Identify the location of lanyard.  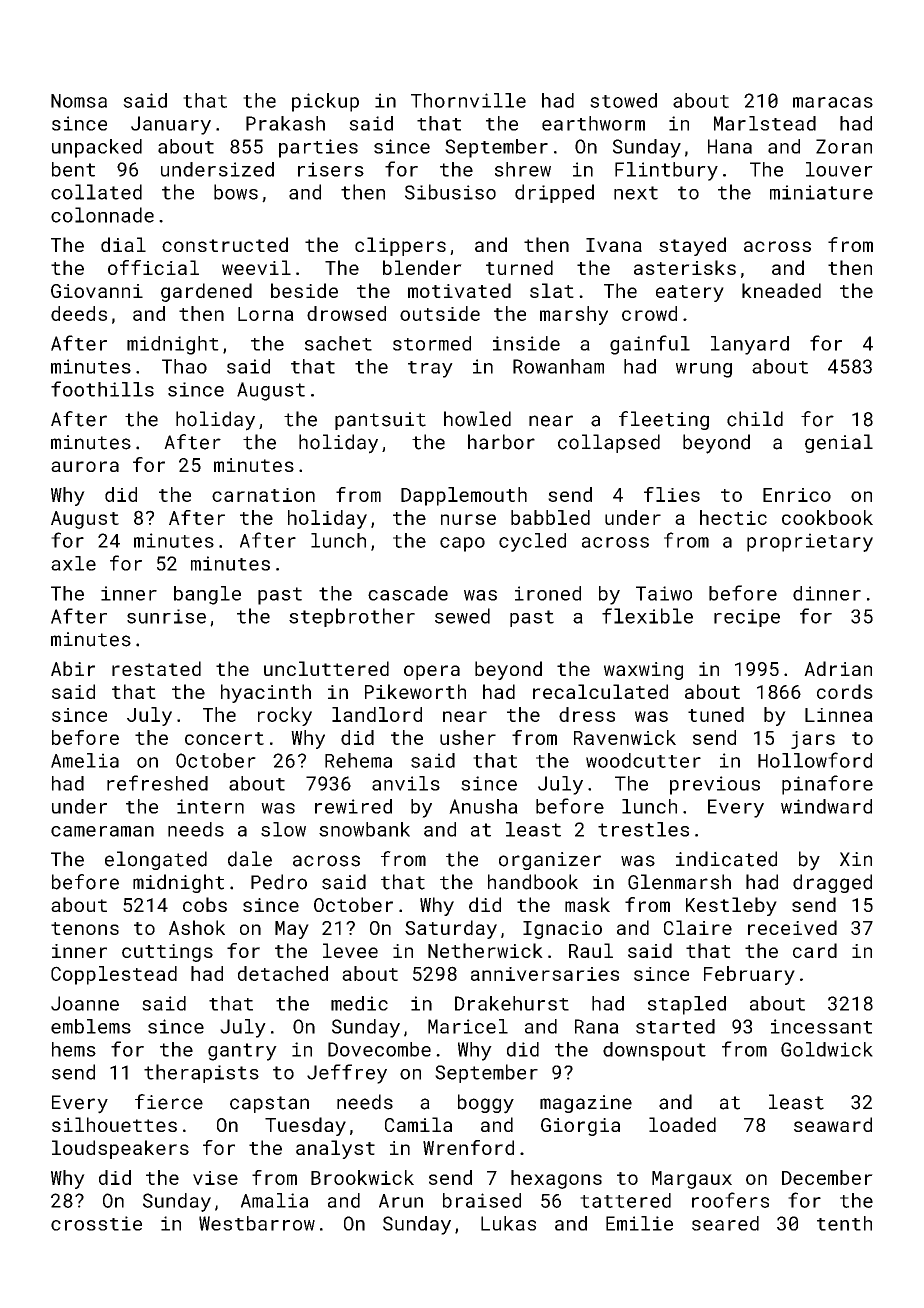
(750, 345).
